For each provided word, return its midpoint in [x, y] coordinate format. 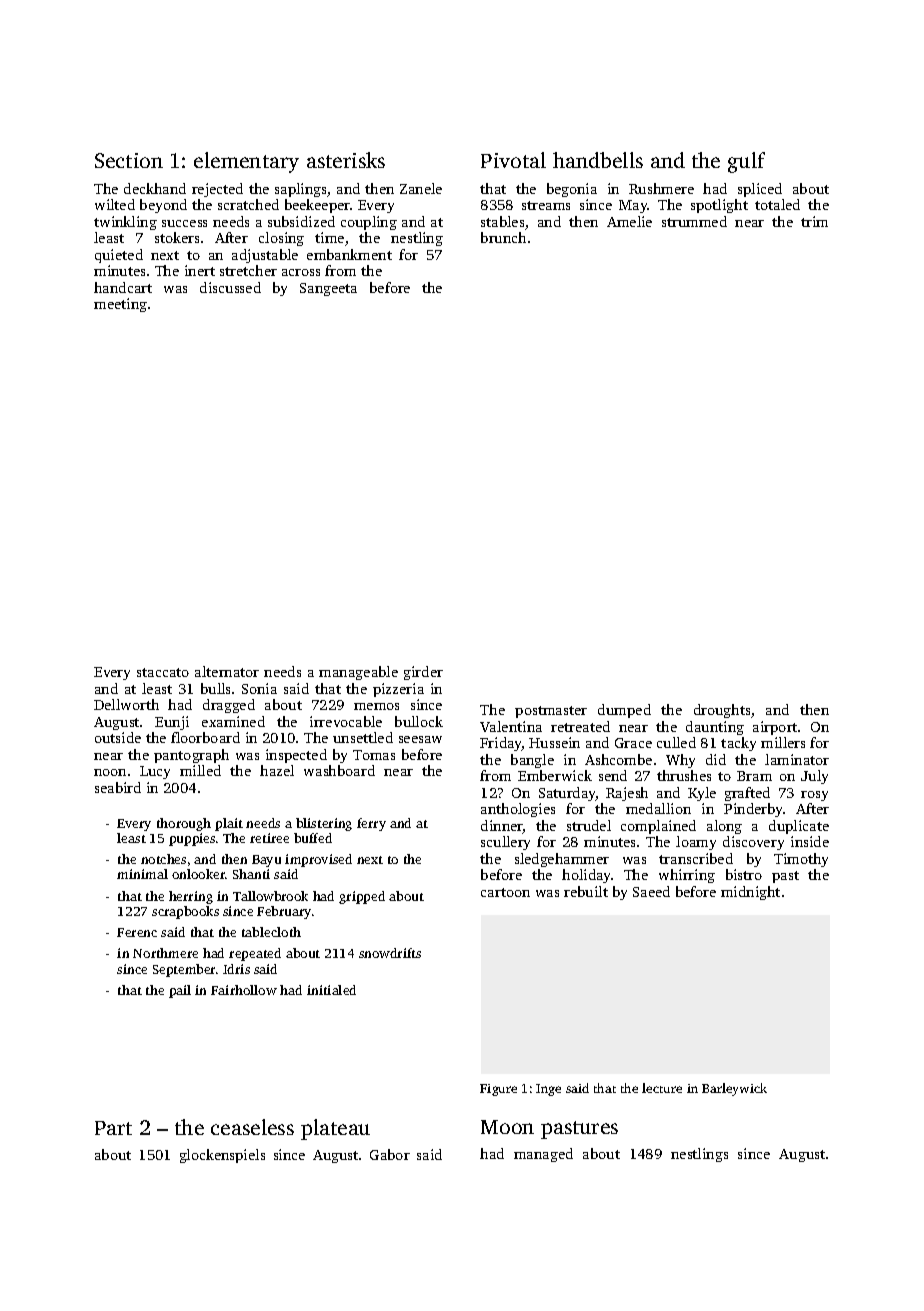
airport [775, 728]
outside [118, 737]
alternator [227, 671]
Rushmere [661, 188]
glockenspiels [222, 1156]
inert [200, 270]
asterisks [346, 160]
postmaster [551, 712]
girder [423, 673]
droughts [722, 711]
